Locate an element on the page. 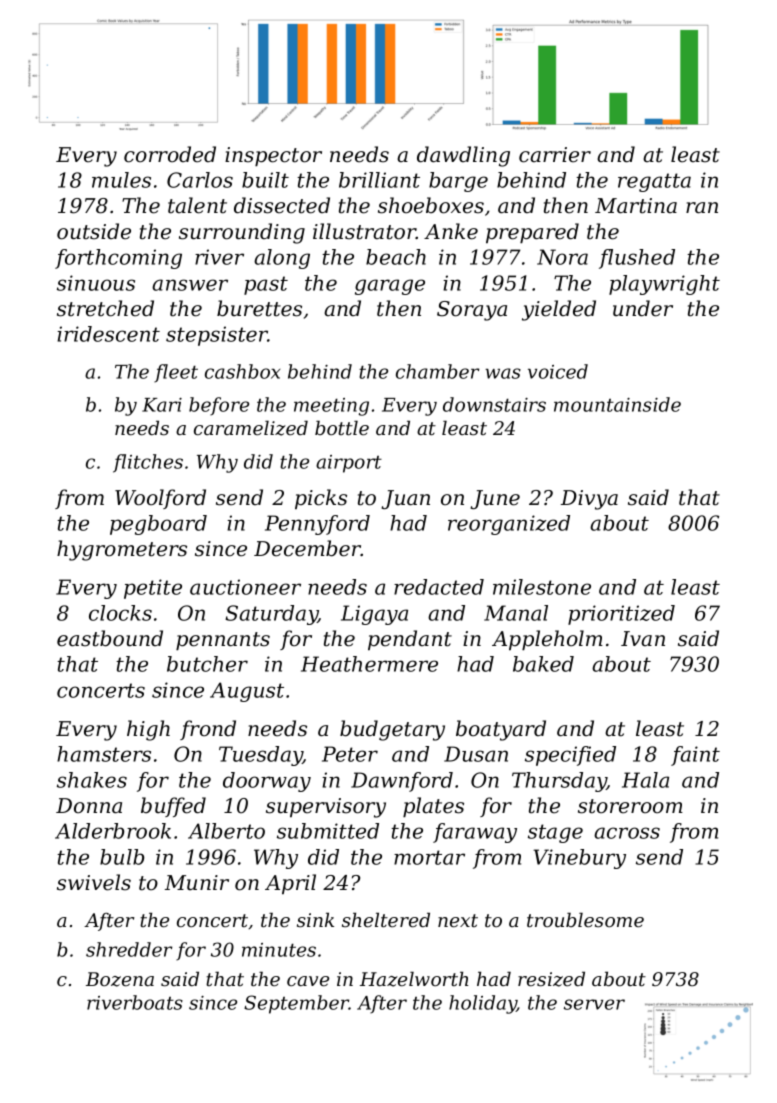 This document has width=777, height=1103. redacted is located at coordinates (439, 587).
